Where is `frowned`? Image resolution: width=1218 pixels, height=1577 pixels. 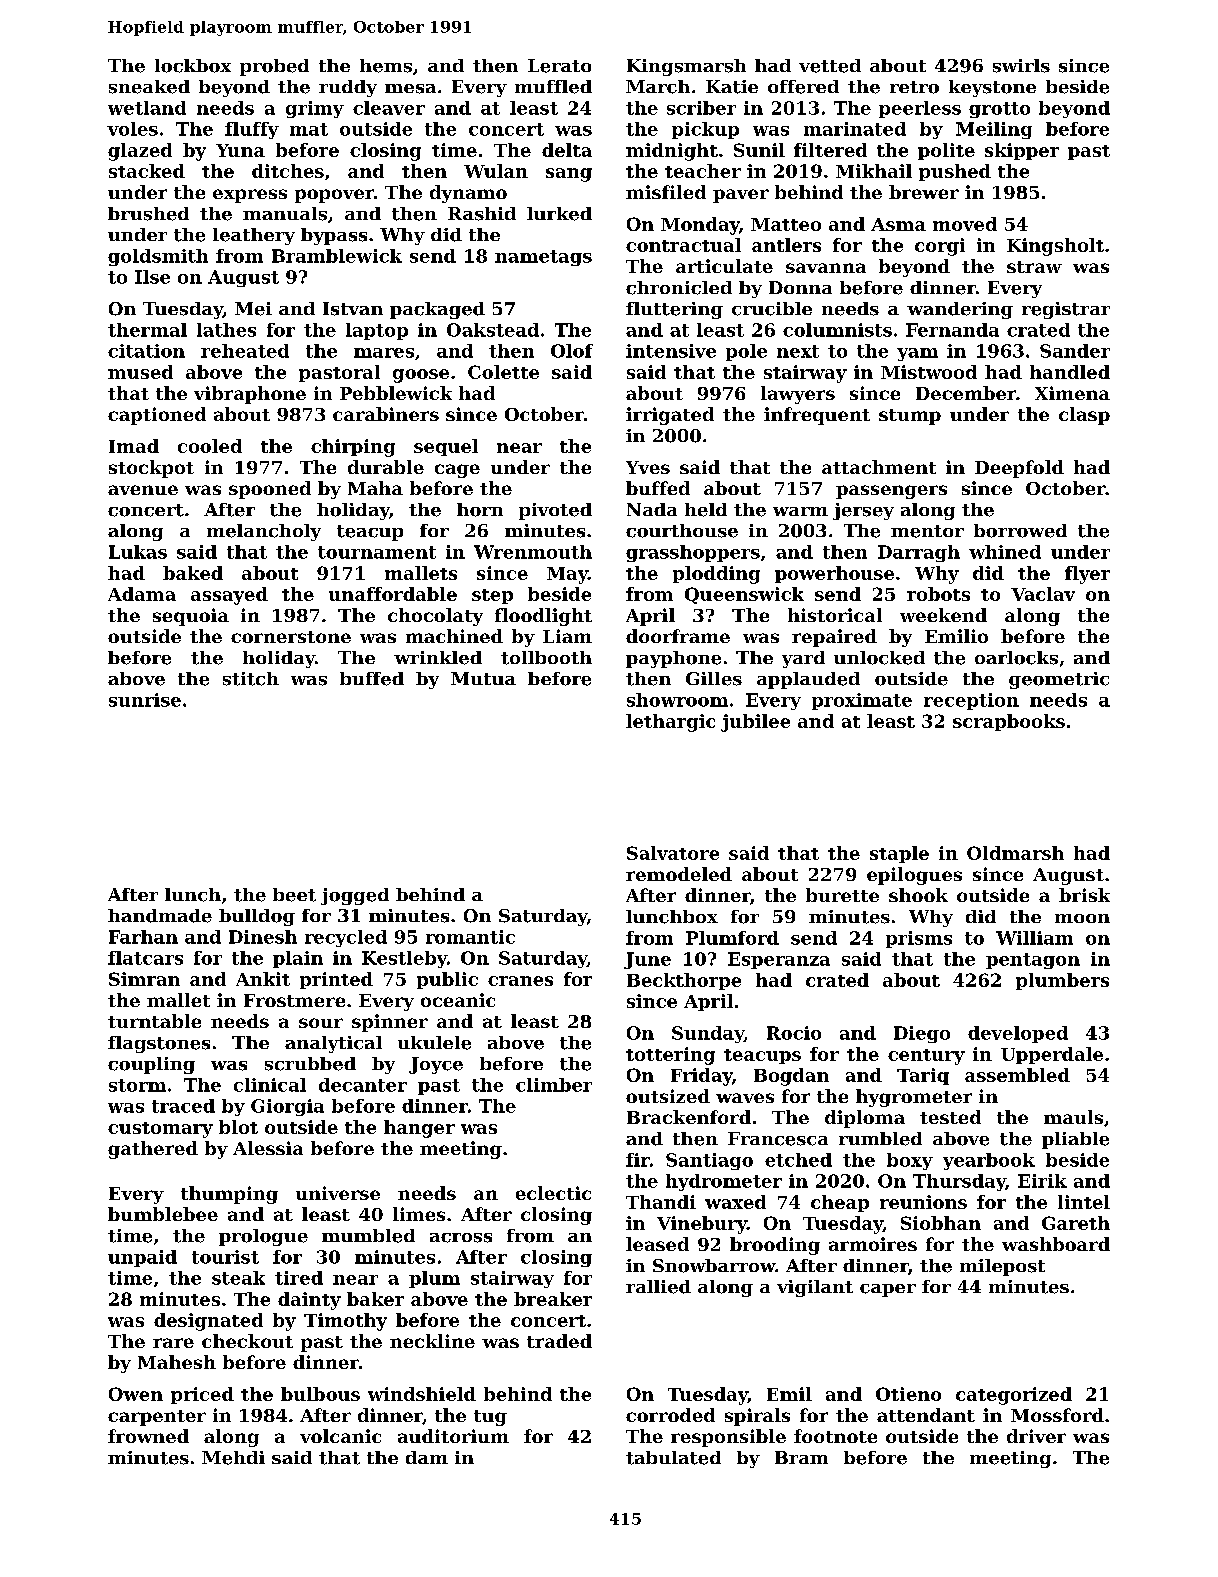
frowned is located at coordinates (148, 1436).
